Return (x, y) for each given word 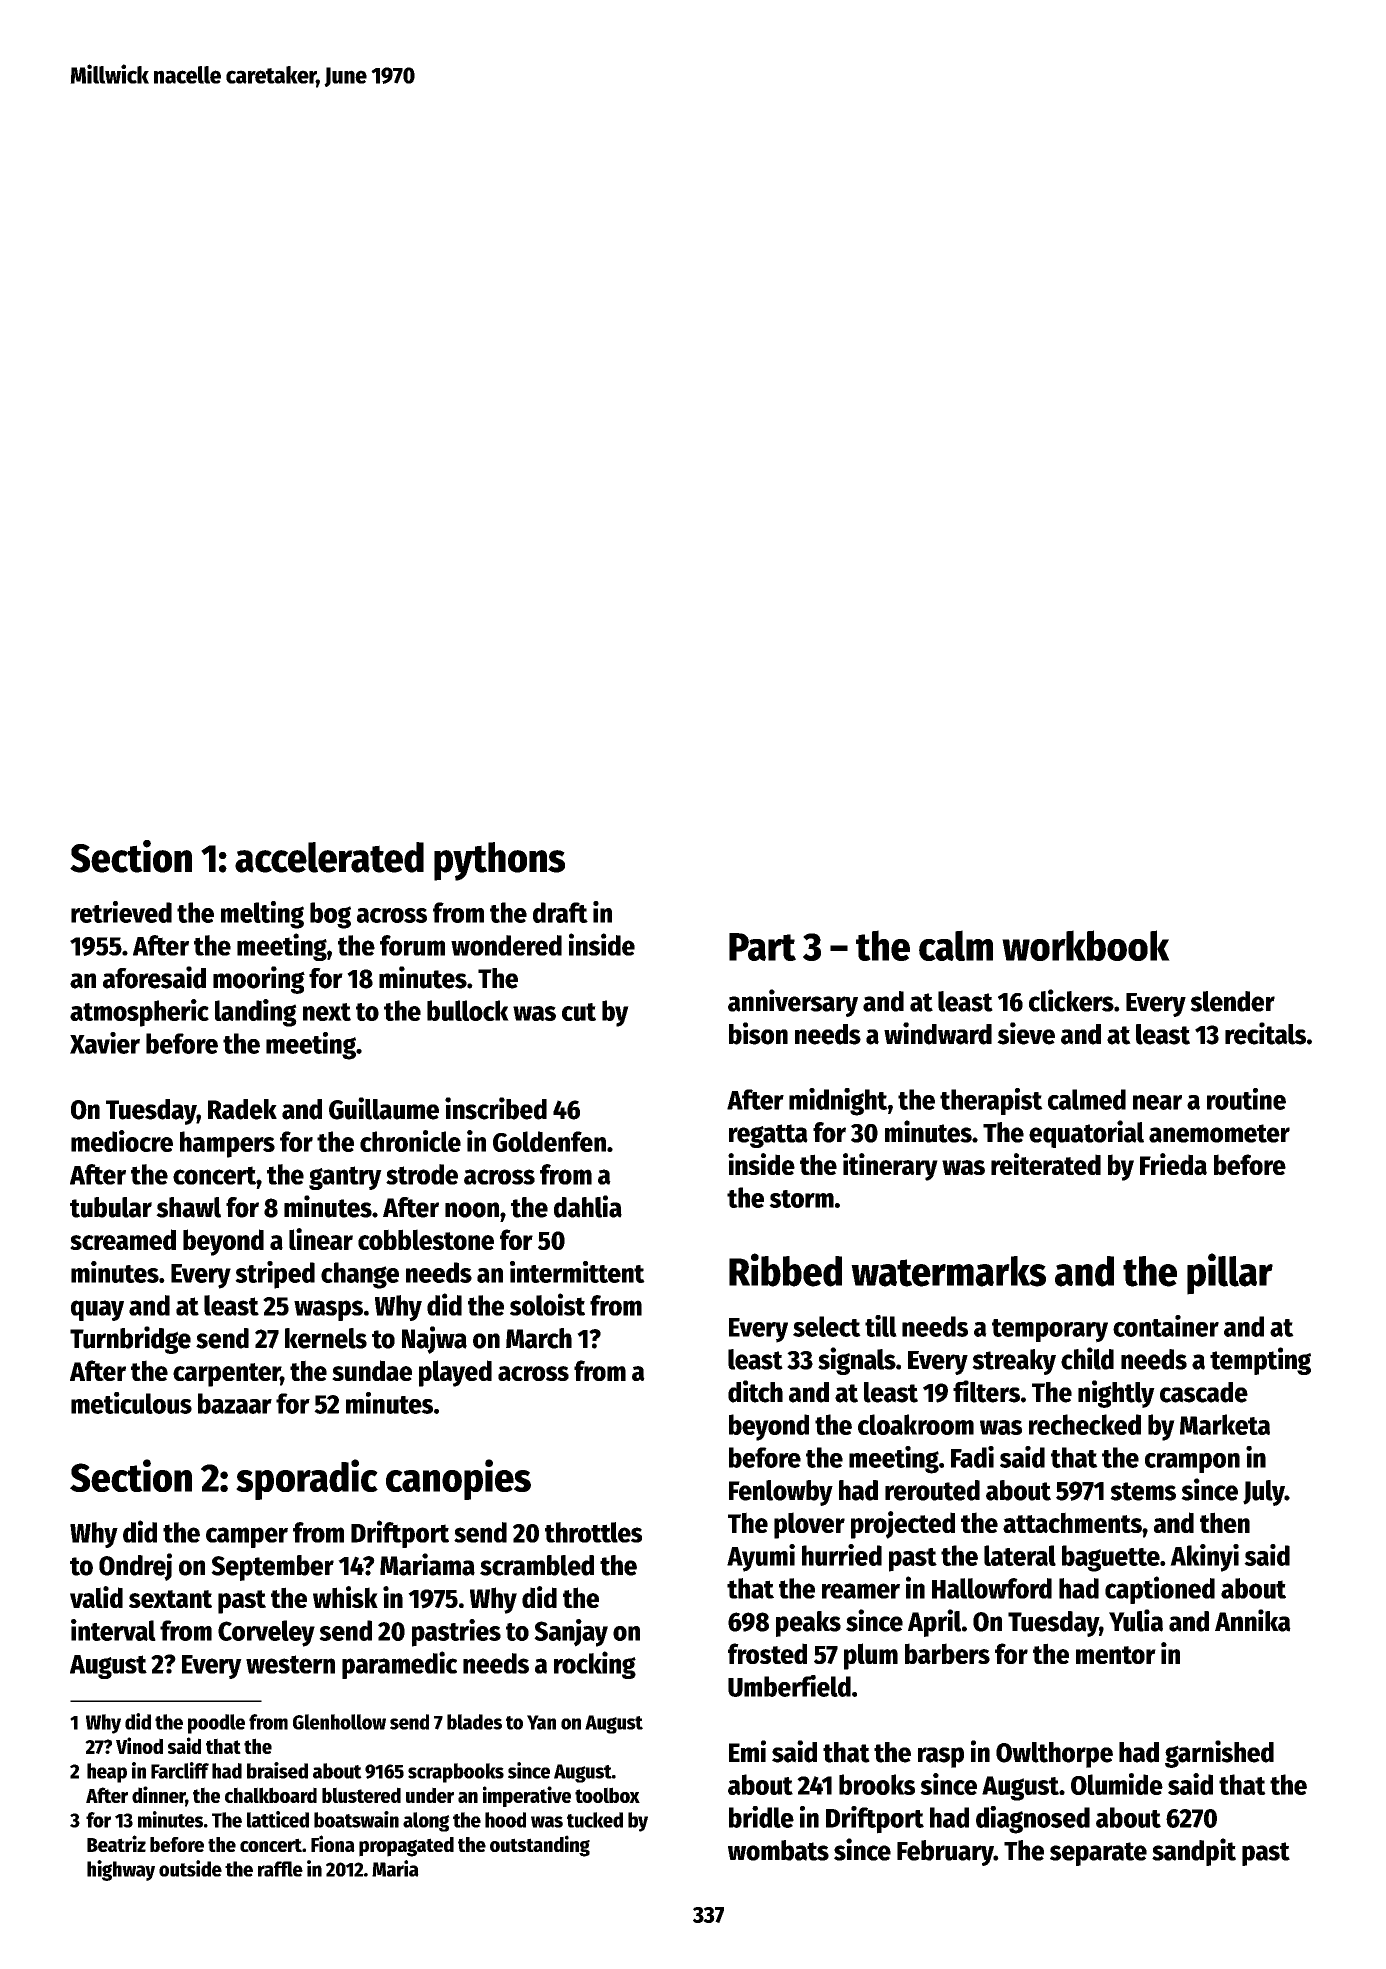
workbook (1086, 945)
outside (190, 1868)
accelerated (329, 857)
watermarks (948, 1271)
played (455, 1373)
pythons (499, 861)
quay (97, 1310)
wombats (778, 1850)
